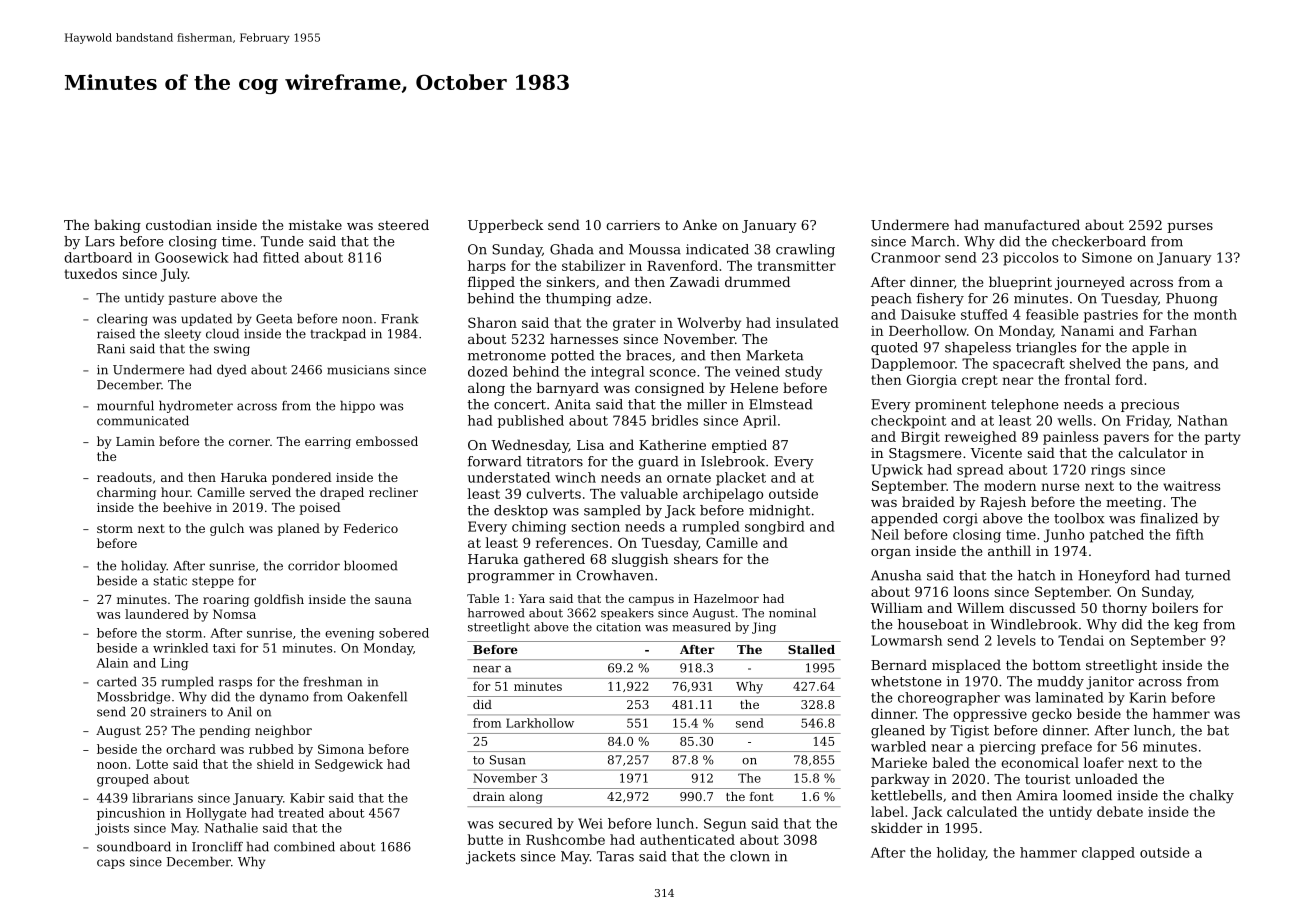  Describe the element at coordinates (377, 696) in the screenshot. I see `Oakenfell` at that location.
